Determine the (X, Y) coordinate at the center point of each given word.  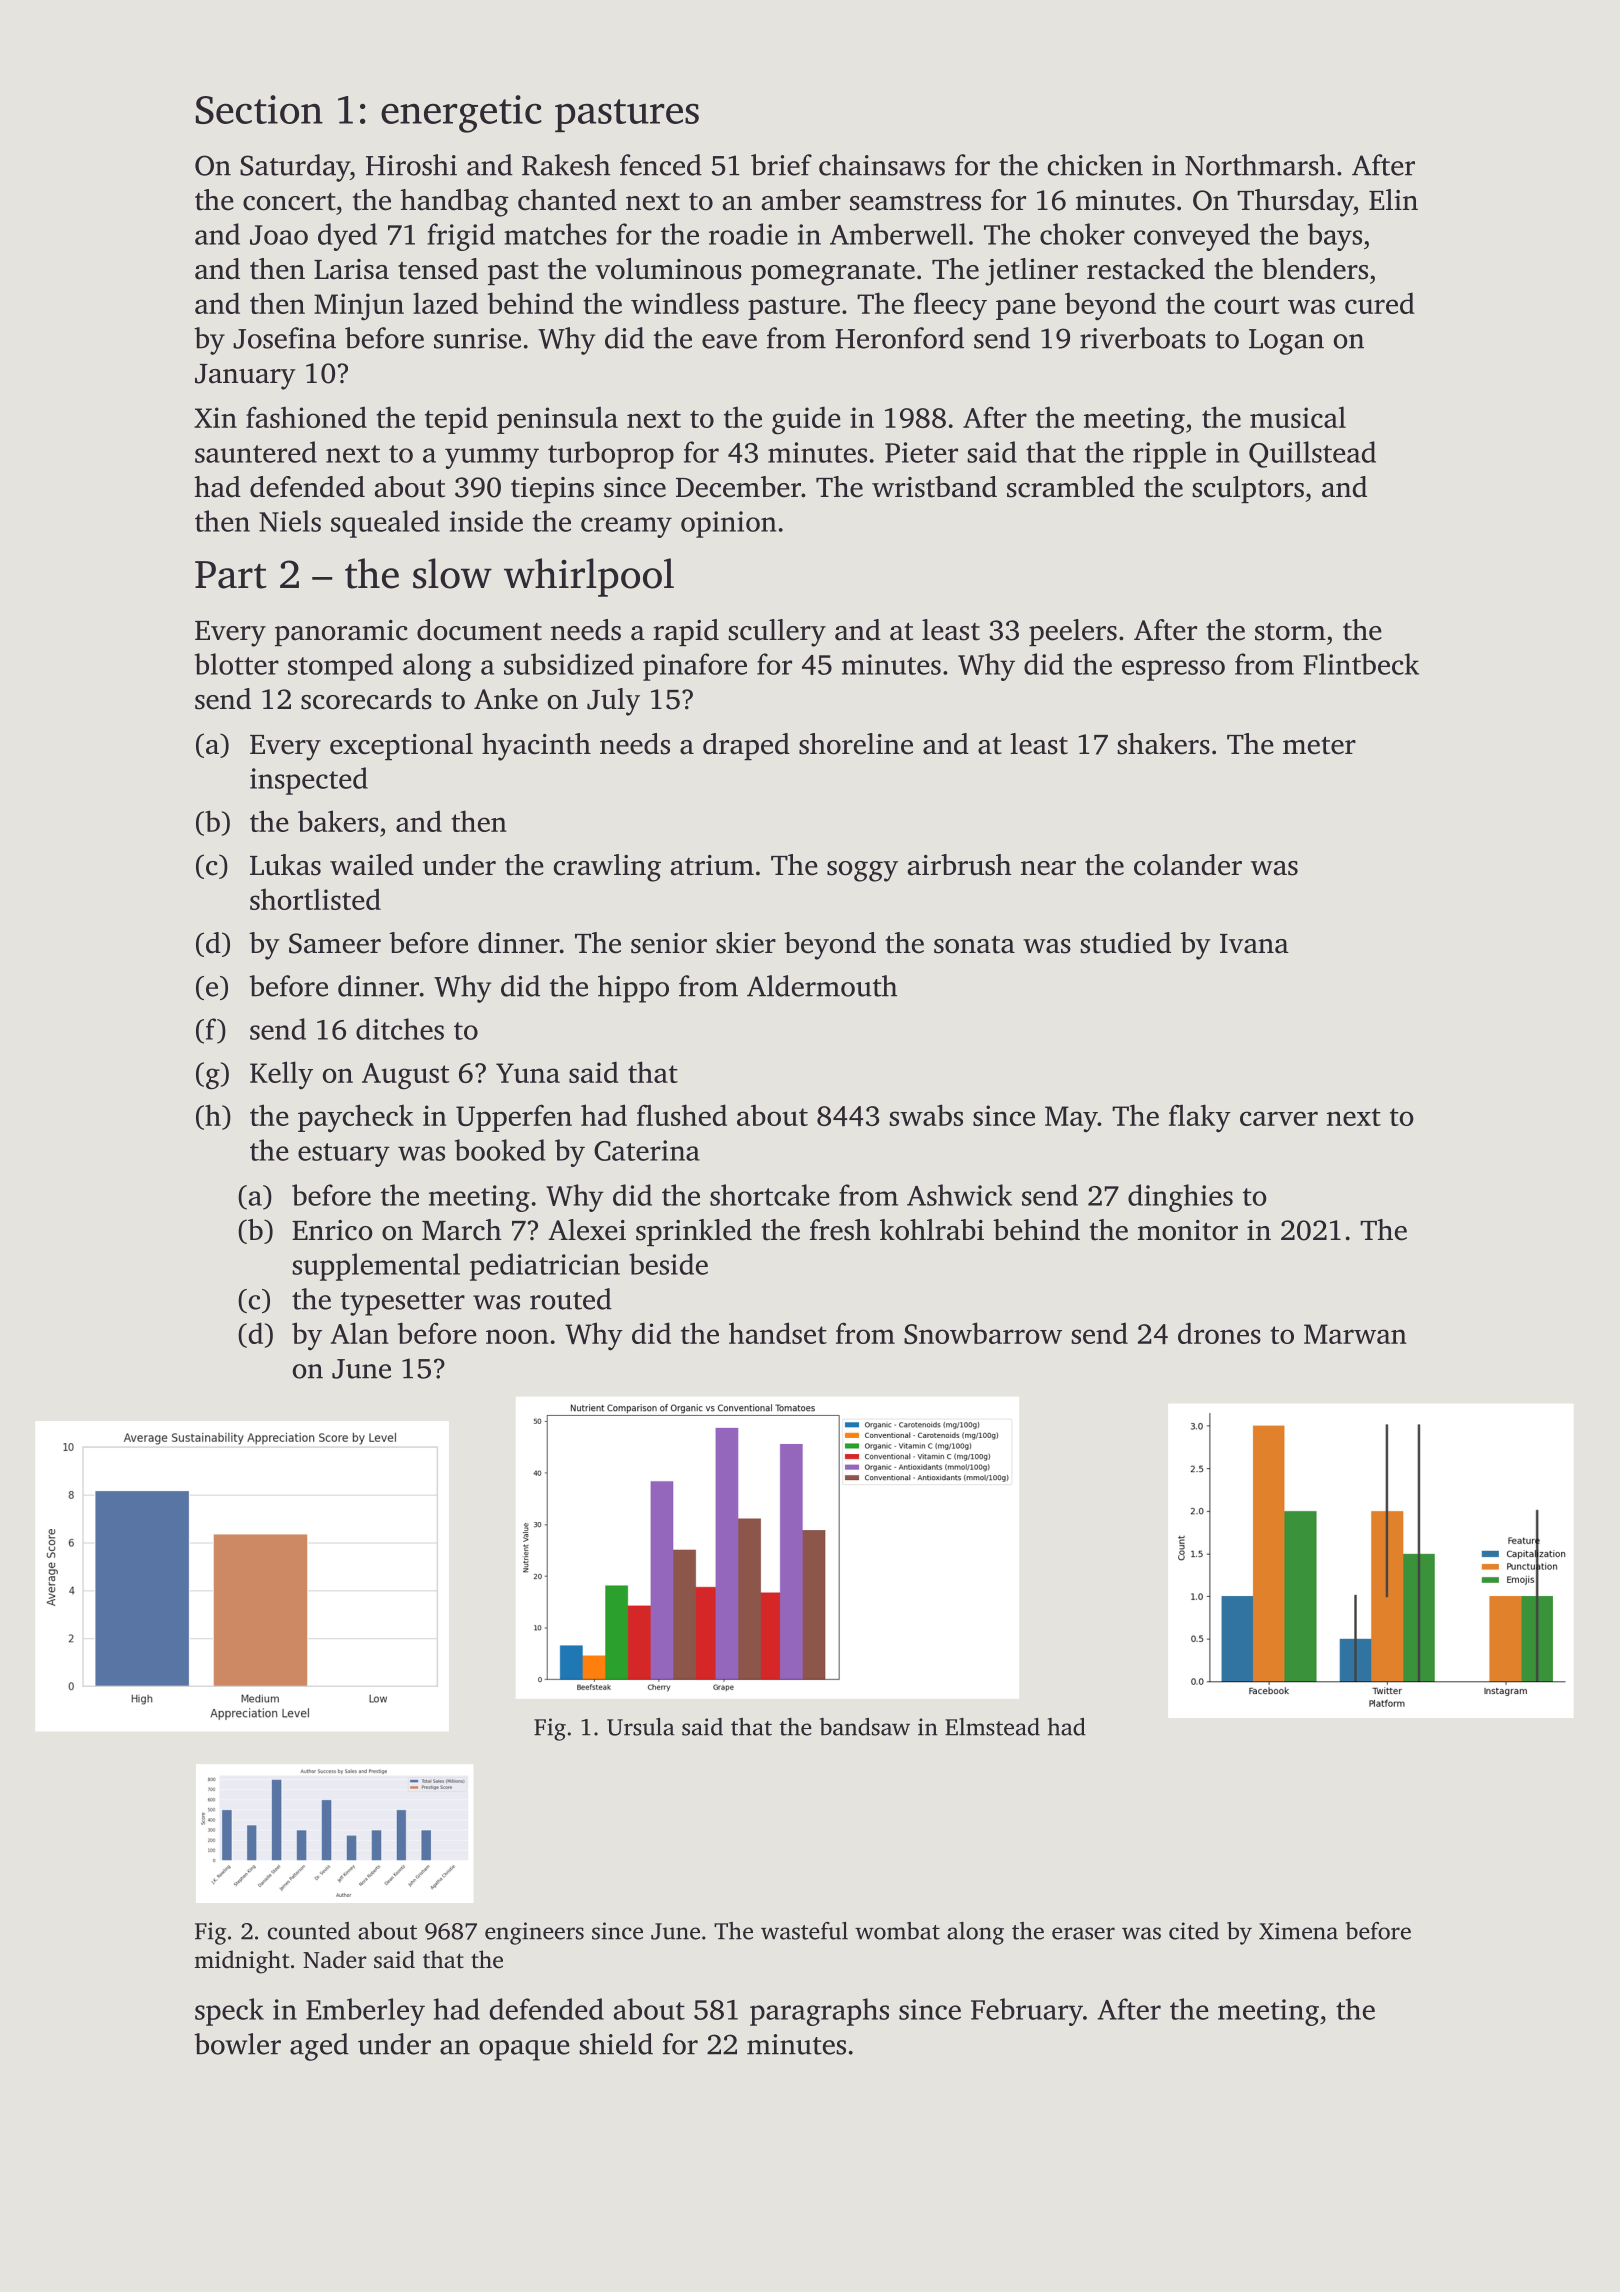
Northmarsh (1260, 165)
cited (1194, 1931)
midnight (241, 1962)
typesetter (403, 1304)
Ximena (1298, 1931)
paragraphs (819, 2012)
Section (259, 109)
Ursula (641, 1727)
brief (781, 165)
